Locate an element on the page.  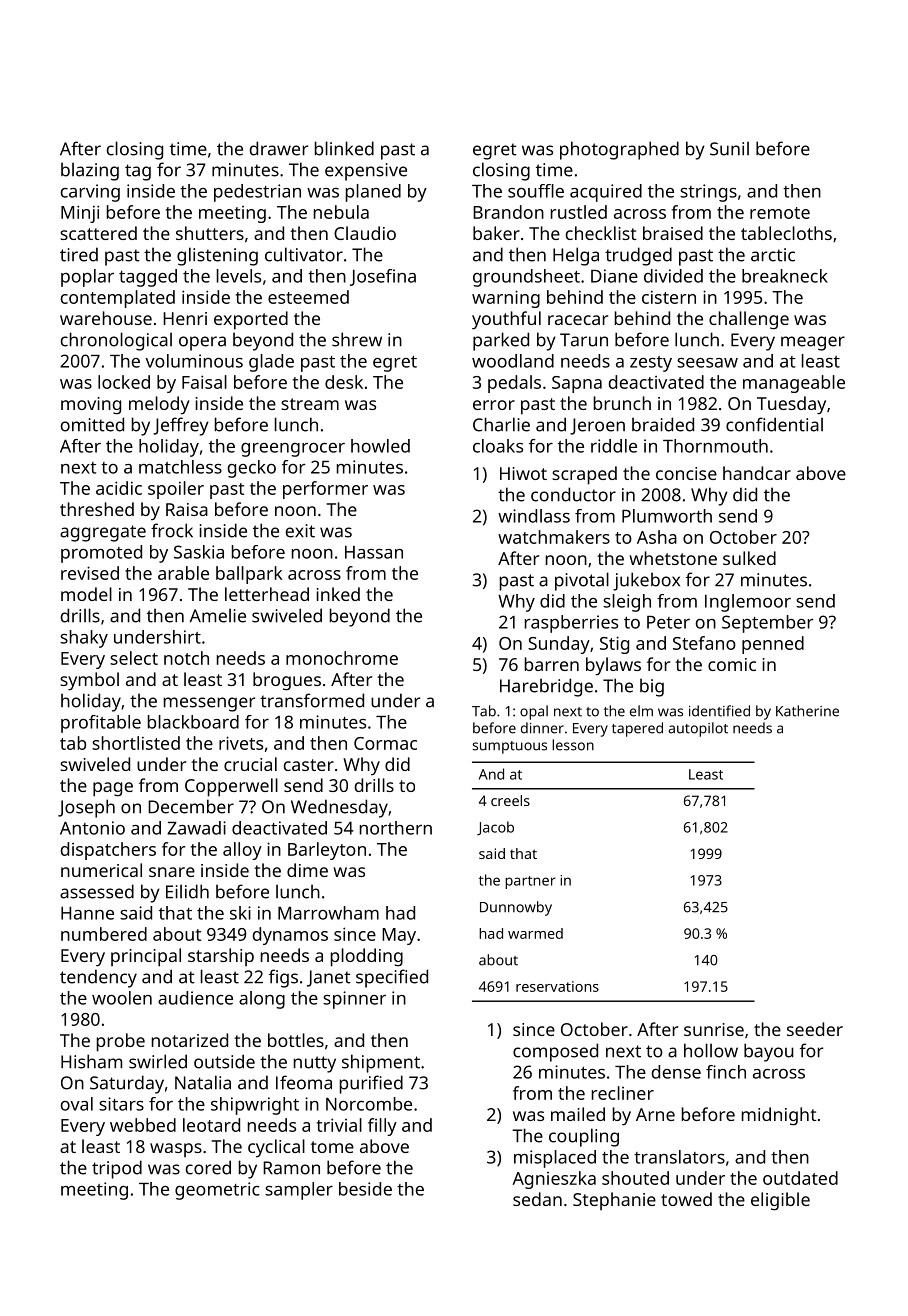
photographed is located at coordinates (619, 150).
